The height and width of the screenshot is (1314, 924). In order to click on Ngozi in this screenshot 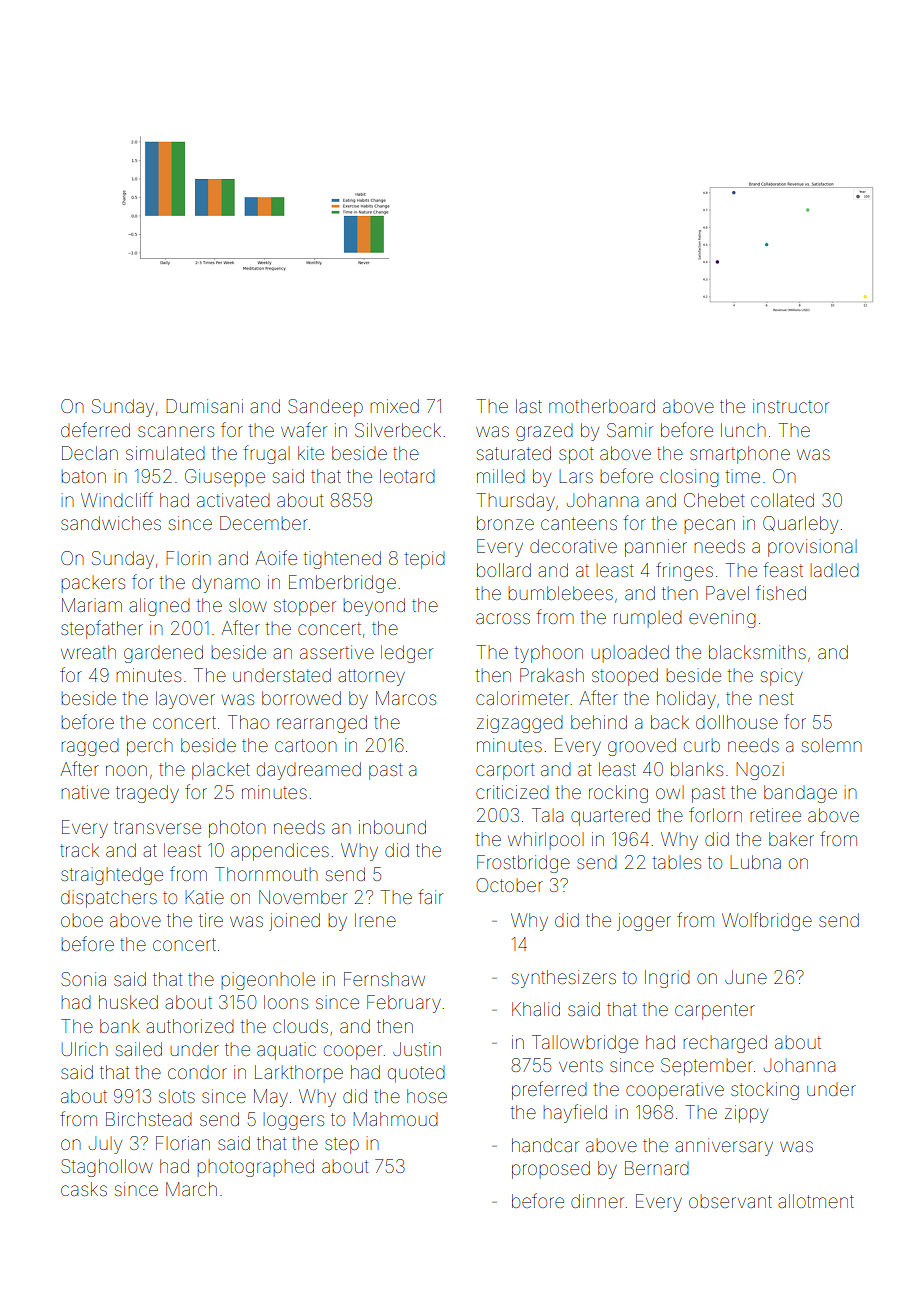, I will do `click(760, 771)`.
